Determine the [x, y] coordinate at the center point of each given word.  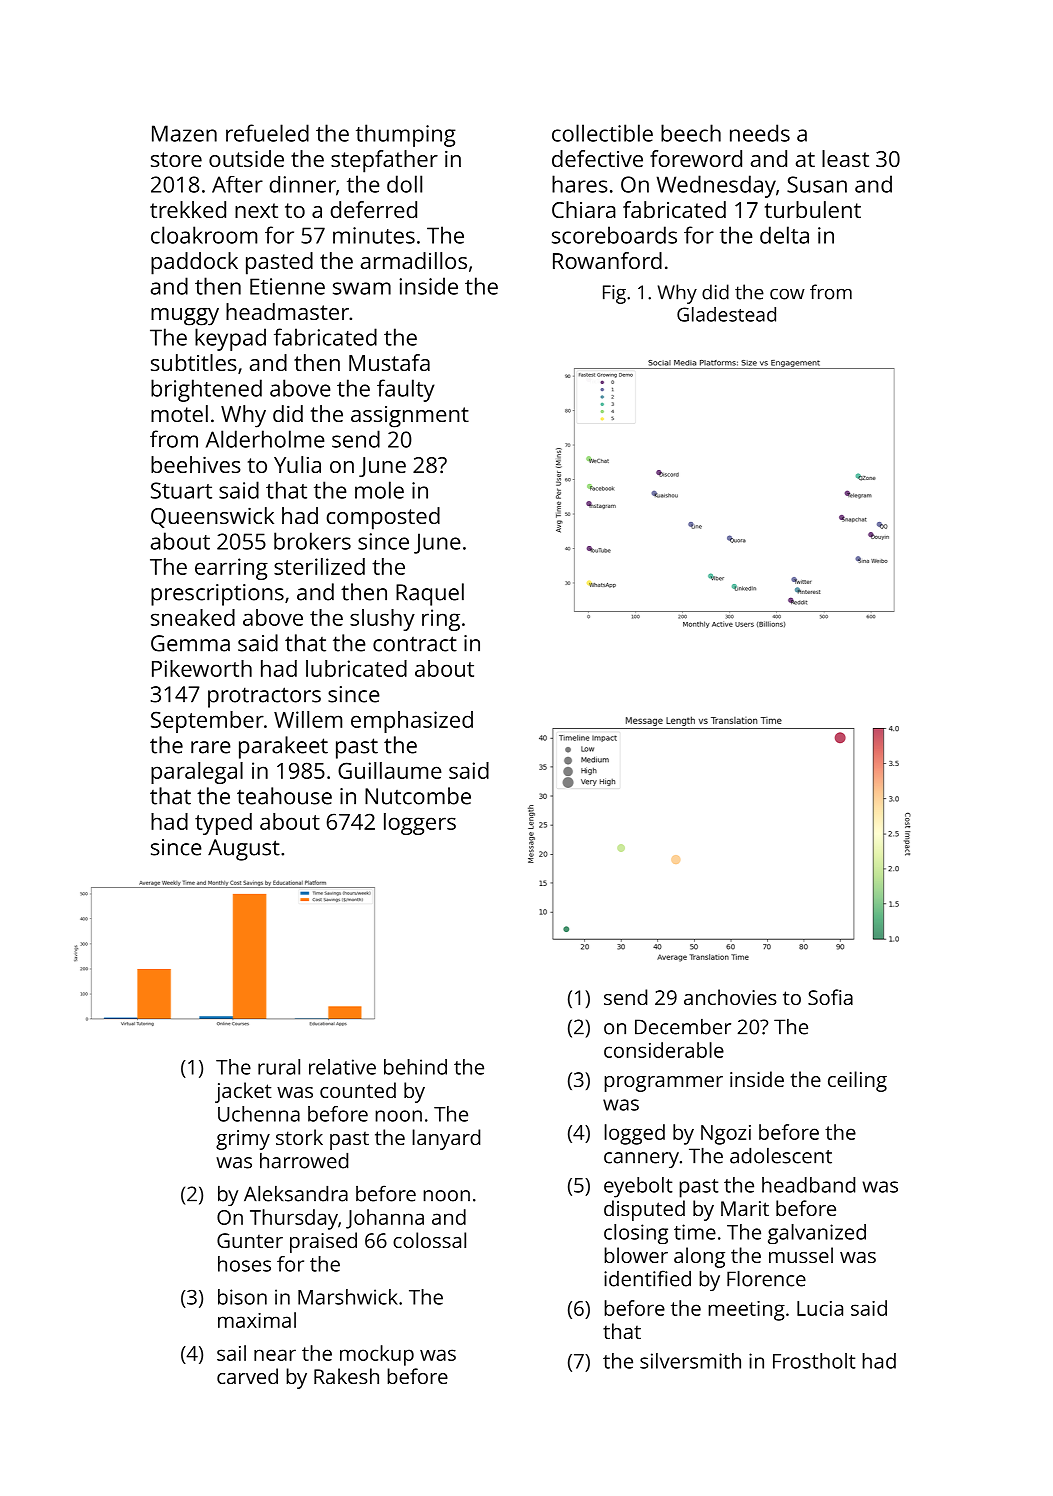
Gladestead [726, 314]
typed [223, 824]
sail [231, 1353]
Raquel [430, 594]
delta [784, 235]
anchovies [730, 997]
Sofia [830, 997]
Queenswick [212, 517]
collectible [602, 133]
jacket [243, 1092]
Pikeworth [202, 668]
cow [787, 294]
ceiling [857, 1081]
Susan [817, 184]
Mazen [184, 133]
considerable [664, 1050]
